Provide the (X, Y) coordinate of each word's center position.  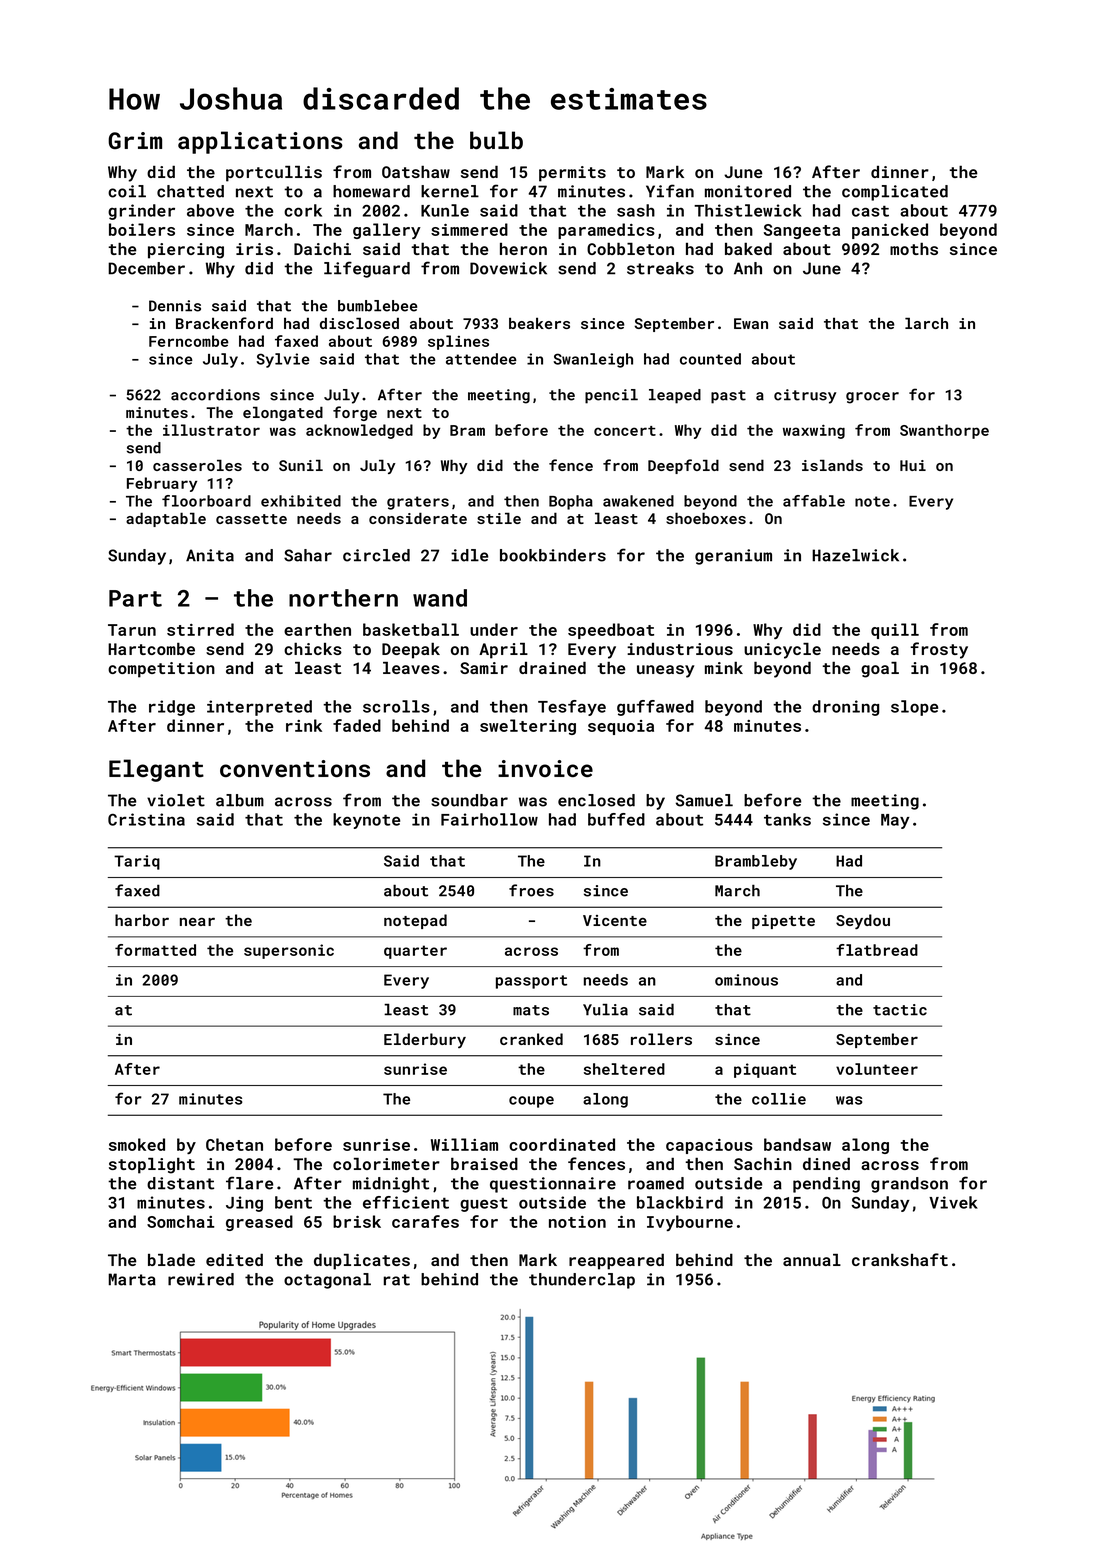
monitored (748, 191)
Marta (132, 1279)
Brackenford (224, 323)
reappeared (616, 1261)
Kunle (445, 210)
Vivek (953, 1202)
